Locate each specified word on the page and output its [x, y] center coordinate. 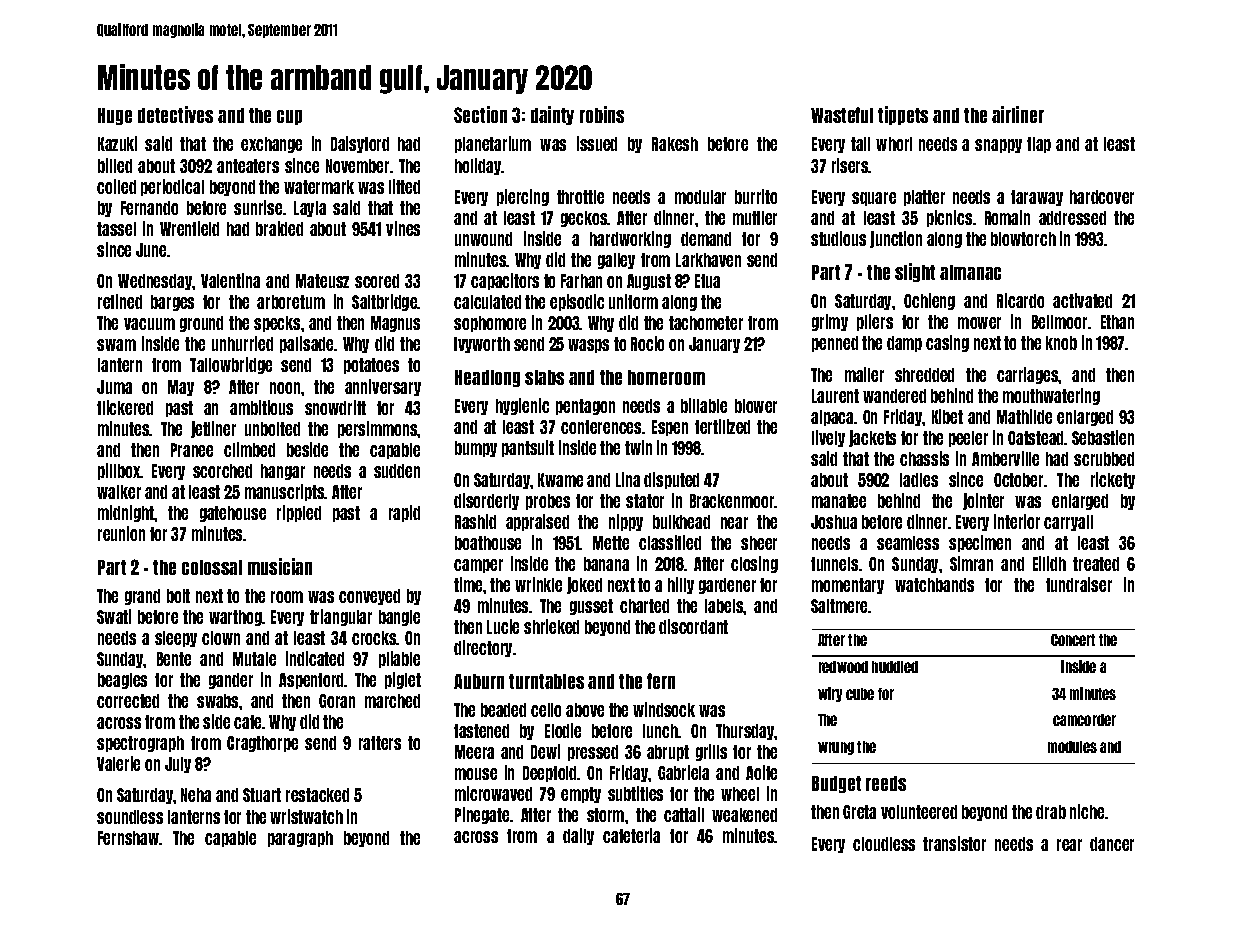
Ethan [1117, 322]
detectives [175, 114]
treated [1096, 564]
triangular [341, 617]
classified [670, 542]
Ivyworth [482, 345]
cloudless [884, 844]
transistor [954, 843]
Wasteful [842, 115]
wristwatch [306, 816]
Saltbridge [385, 302]
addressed [1072, 218]
